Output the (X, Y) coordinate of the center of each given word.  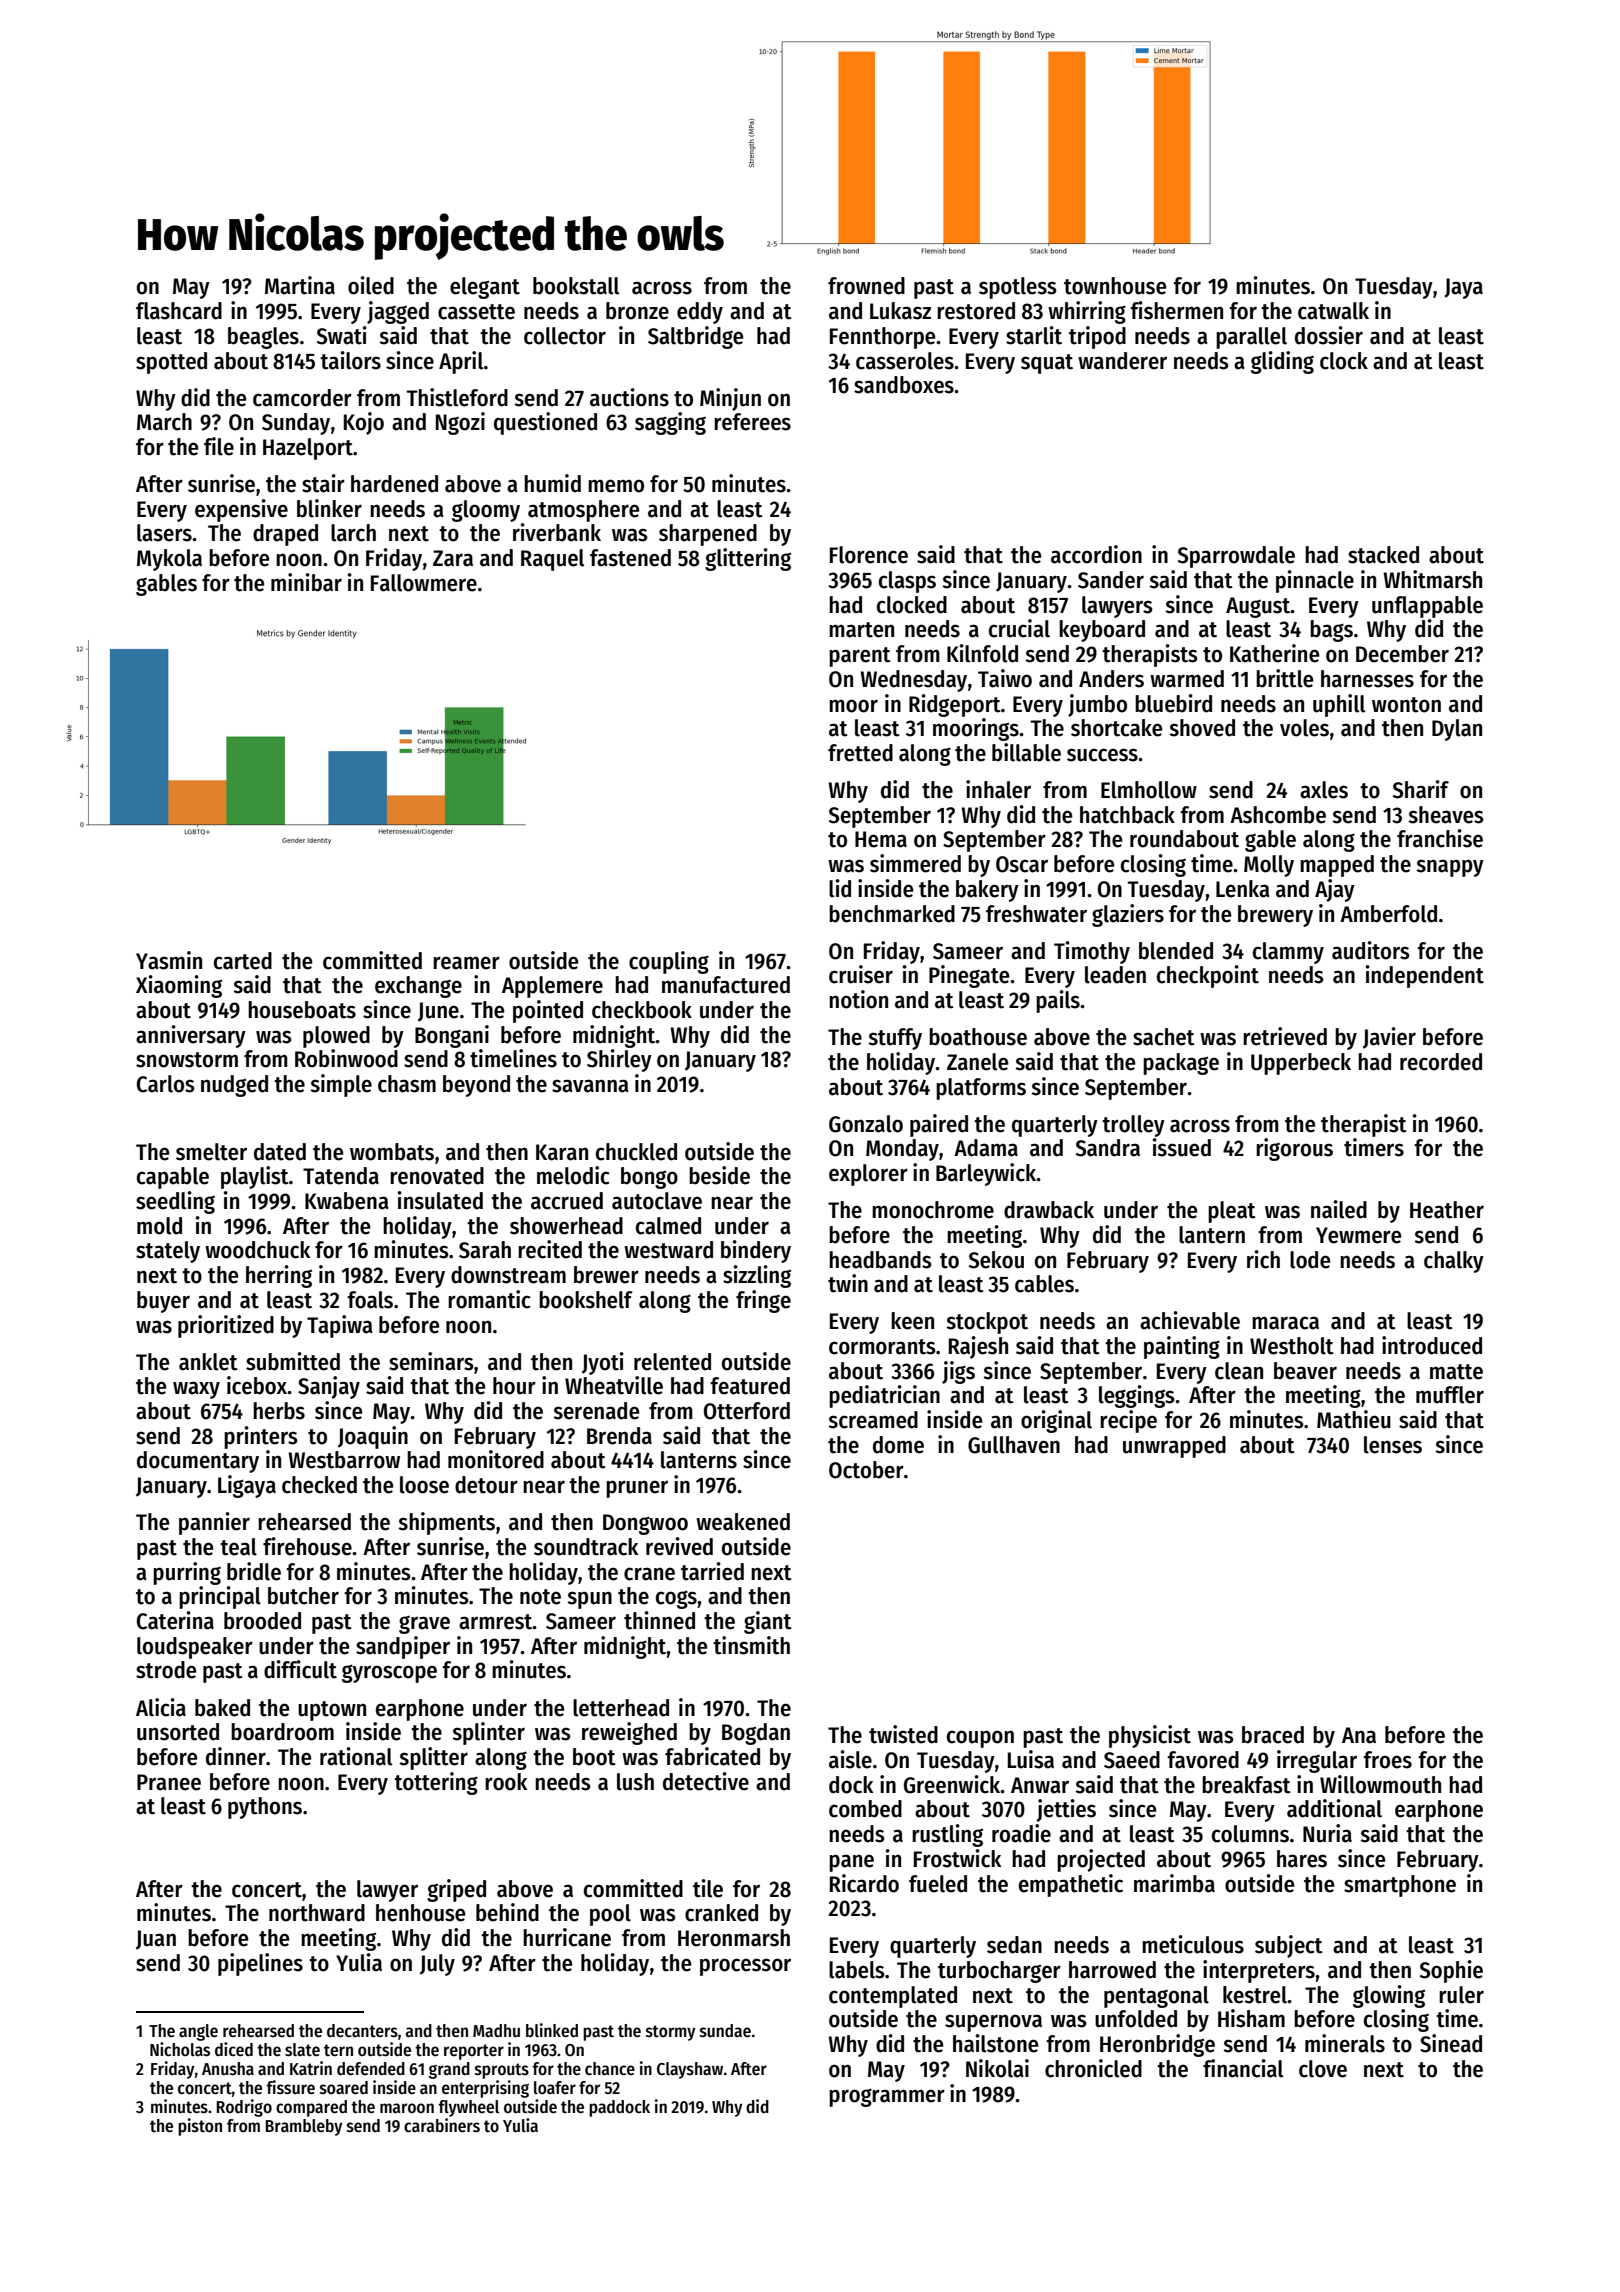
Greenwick (952, 1784)
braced (1273, 1735)
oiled (371, 285)
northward (317, 1913)
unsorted (178, 1732)
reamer (466, 963)
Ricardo (864, 1883)
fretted (860, 753)
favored (1203, 1760)
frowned (866, 286)
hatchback (1127, 815)
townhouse (1115, 286)
